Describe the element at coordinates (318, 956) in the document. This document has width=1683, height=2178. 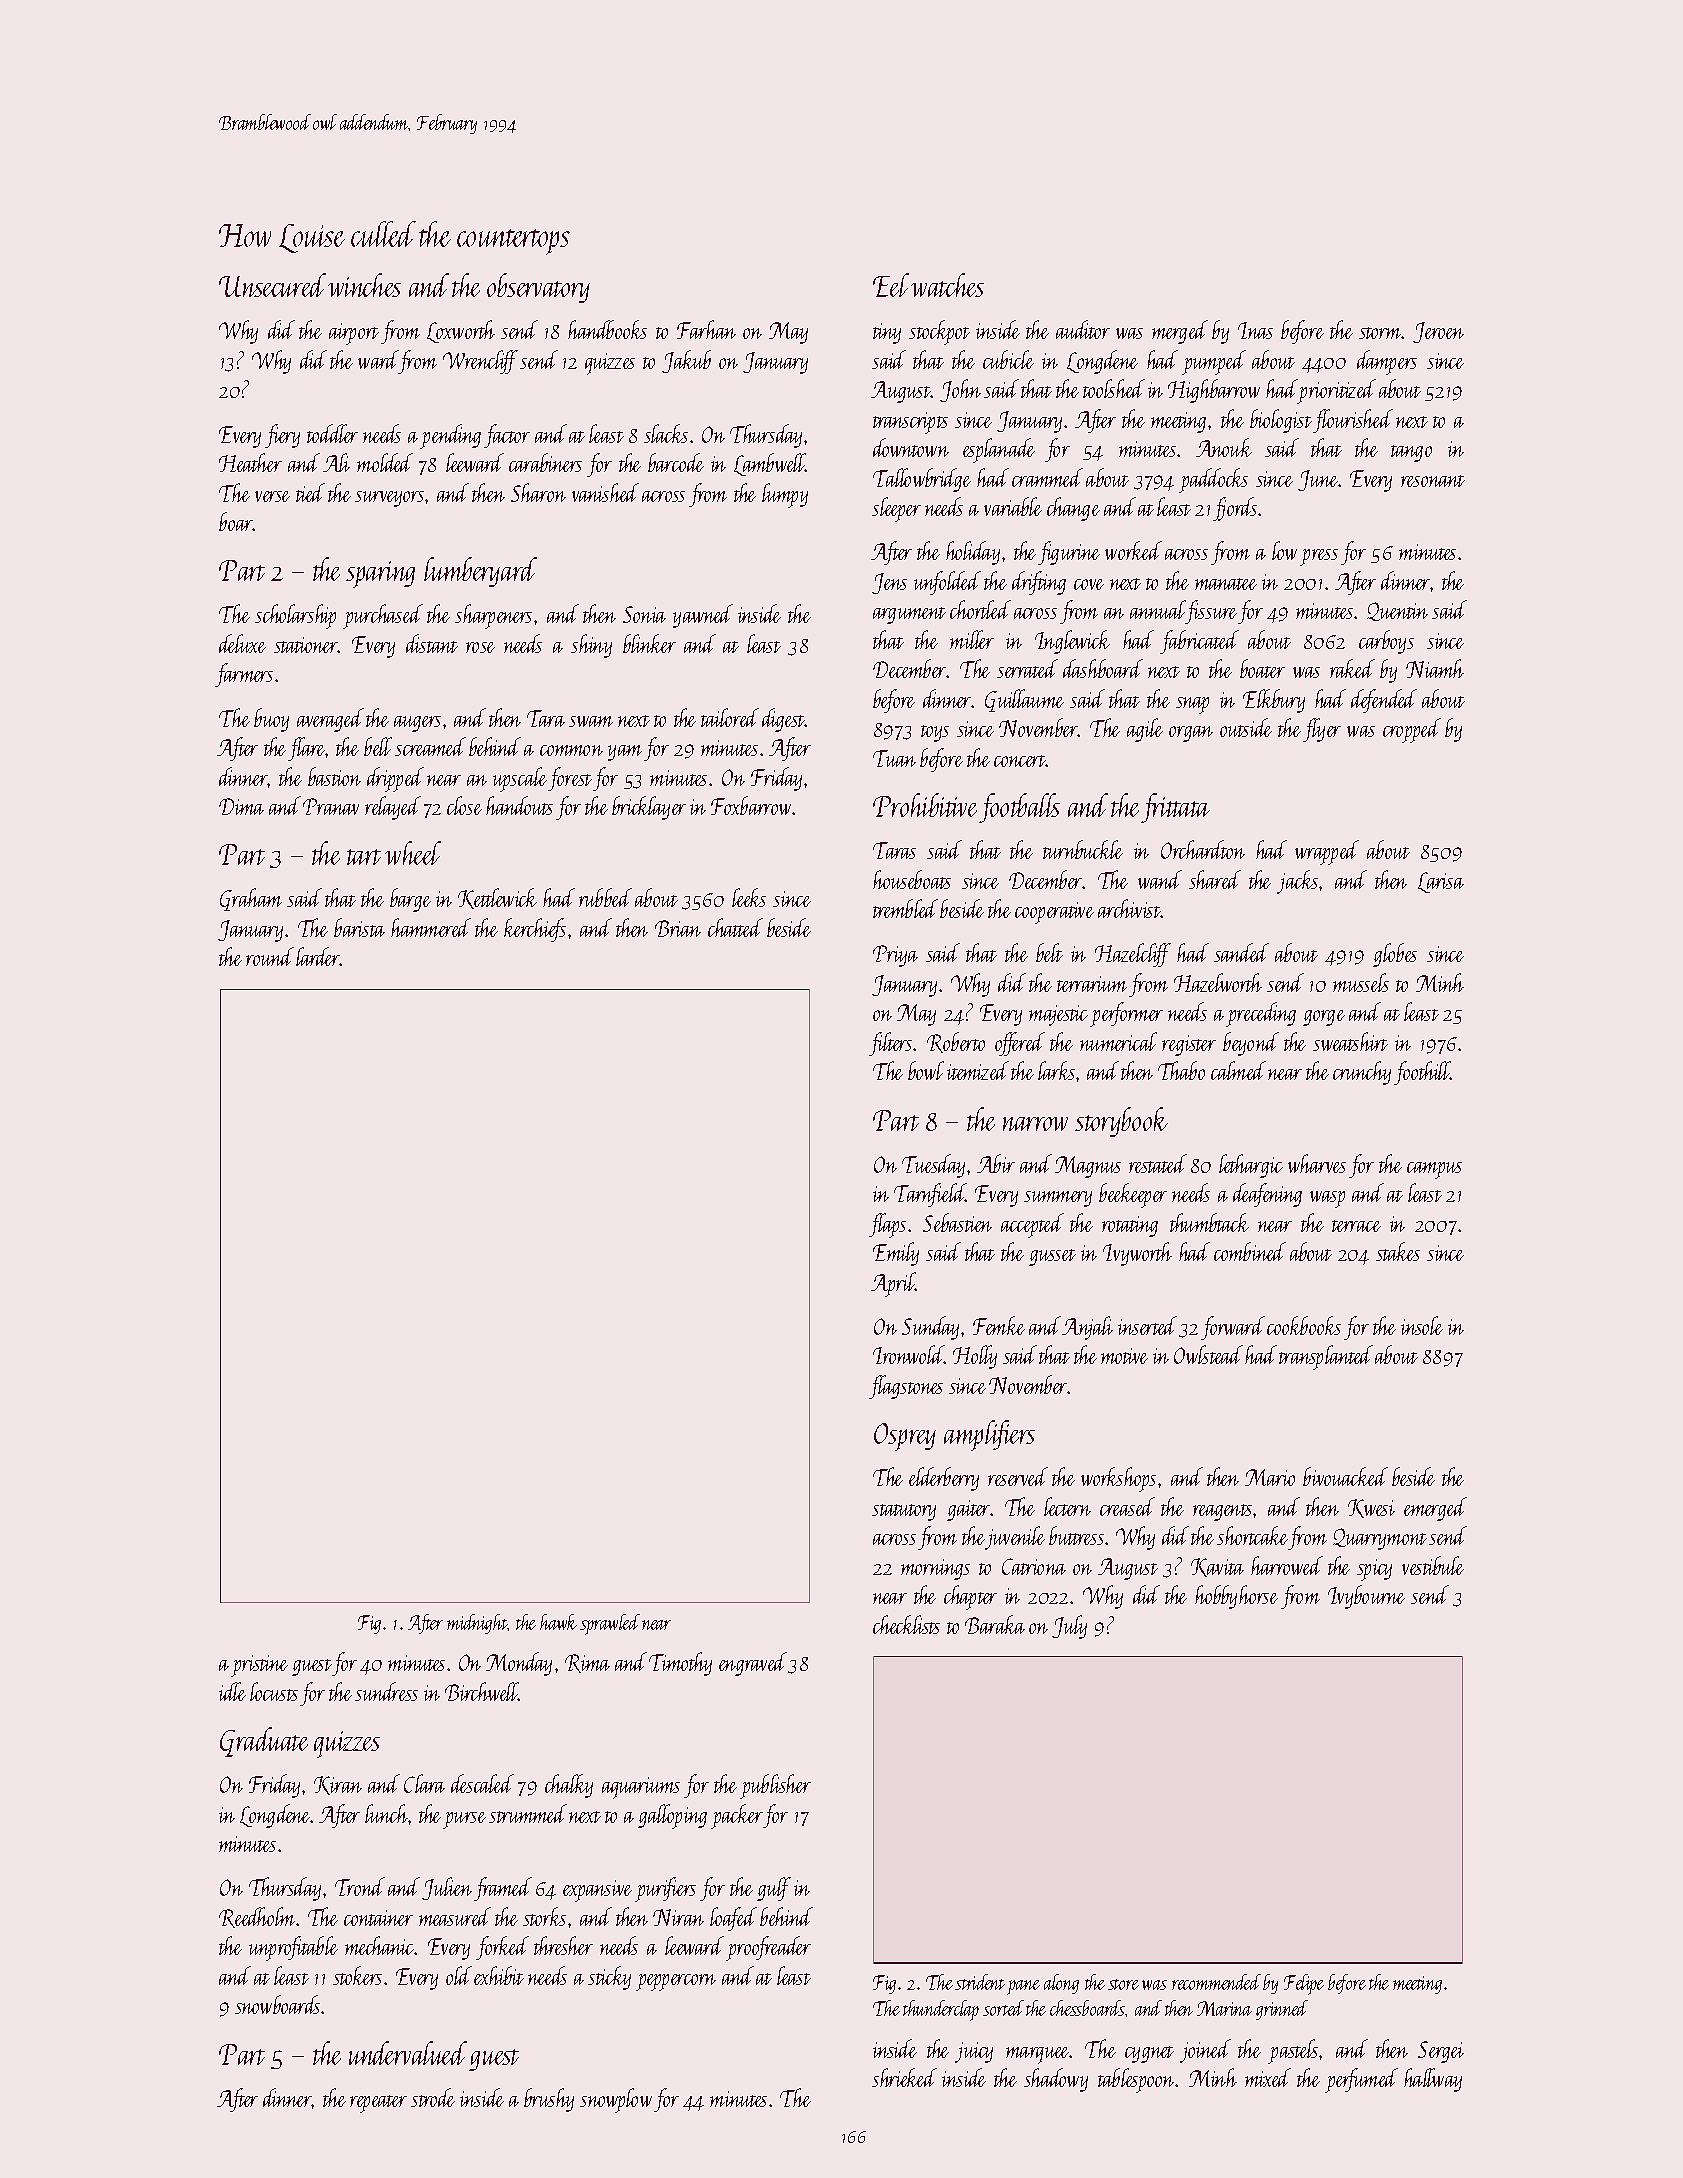
I see `larder` at that location.
